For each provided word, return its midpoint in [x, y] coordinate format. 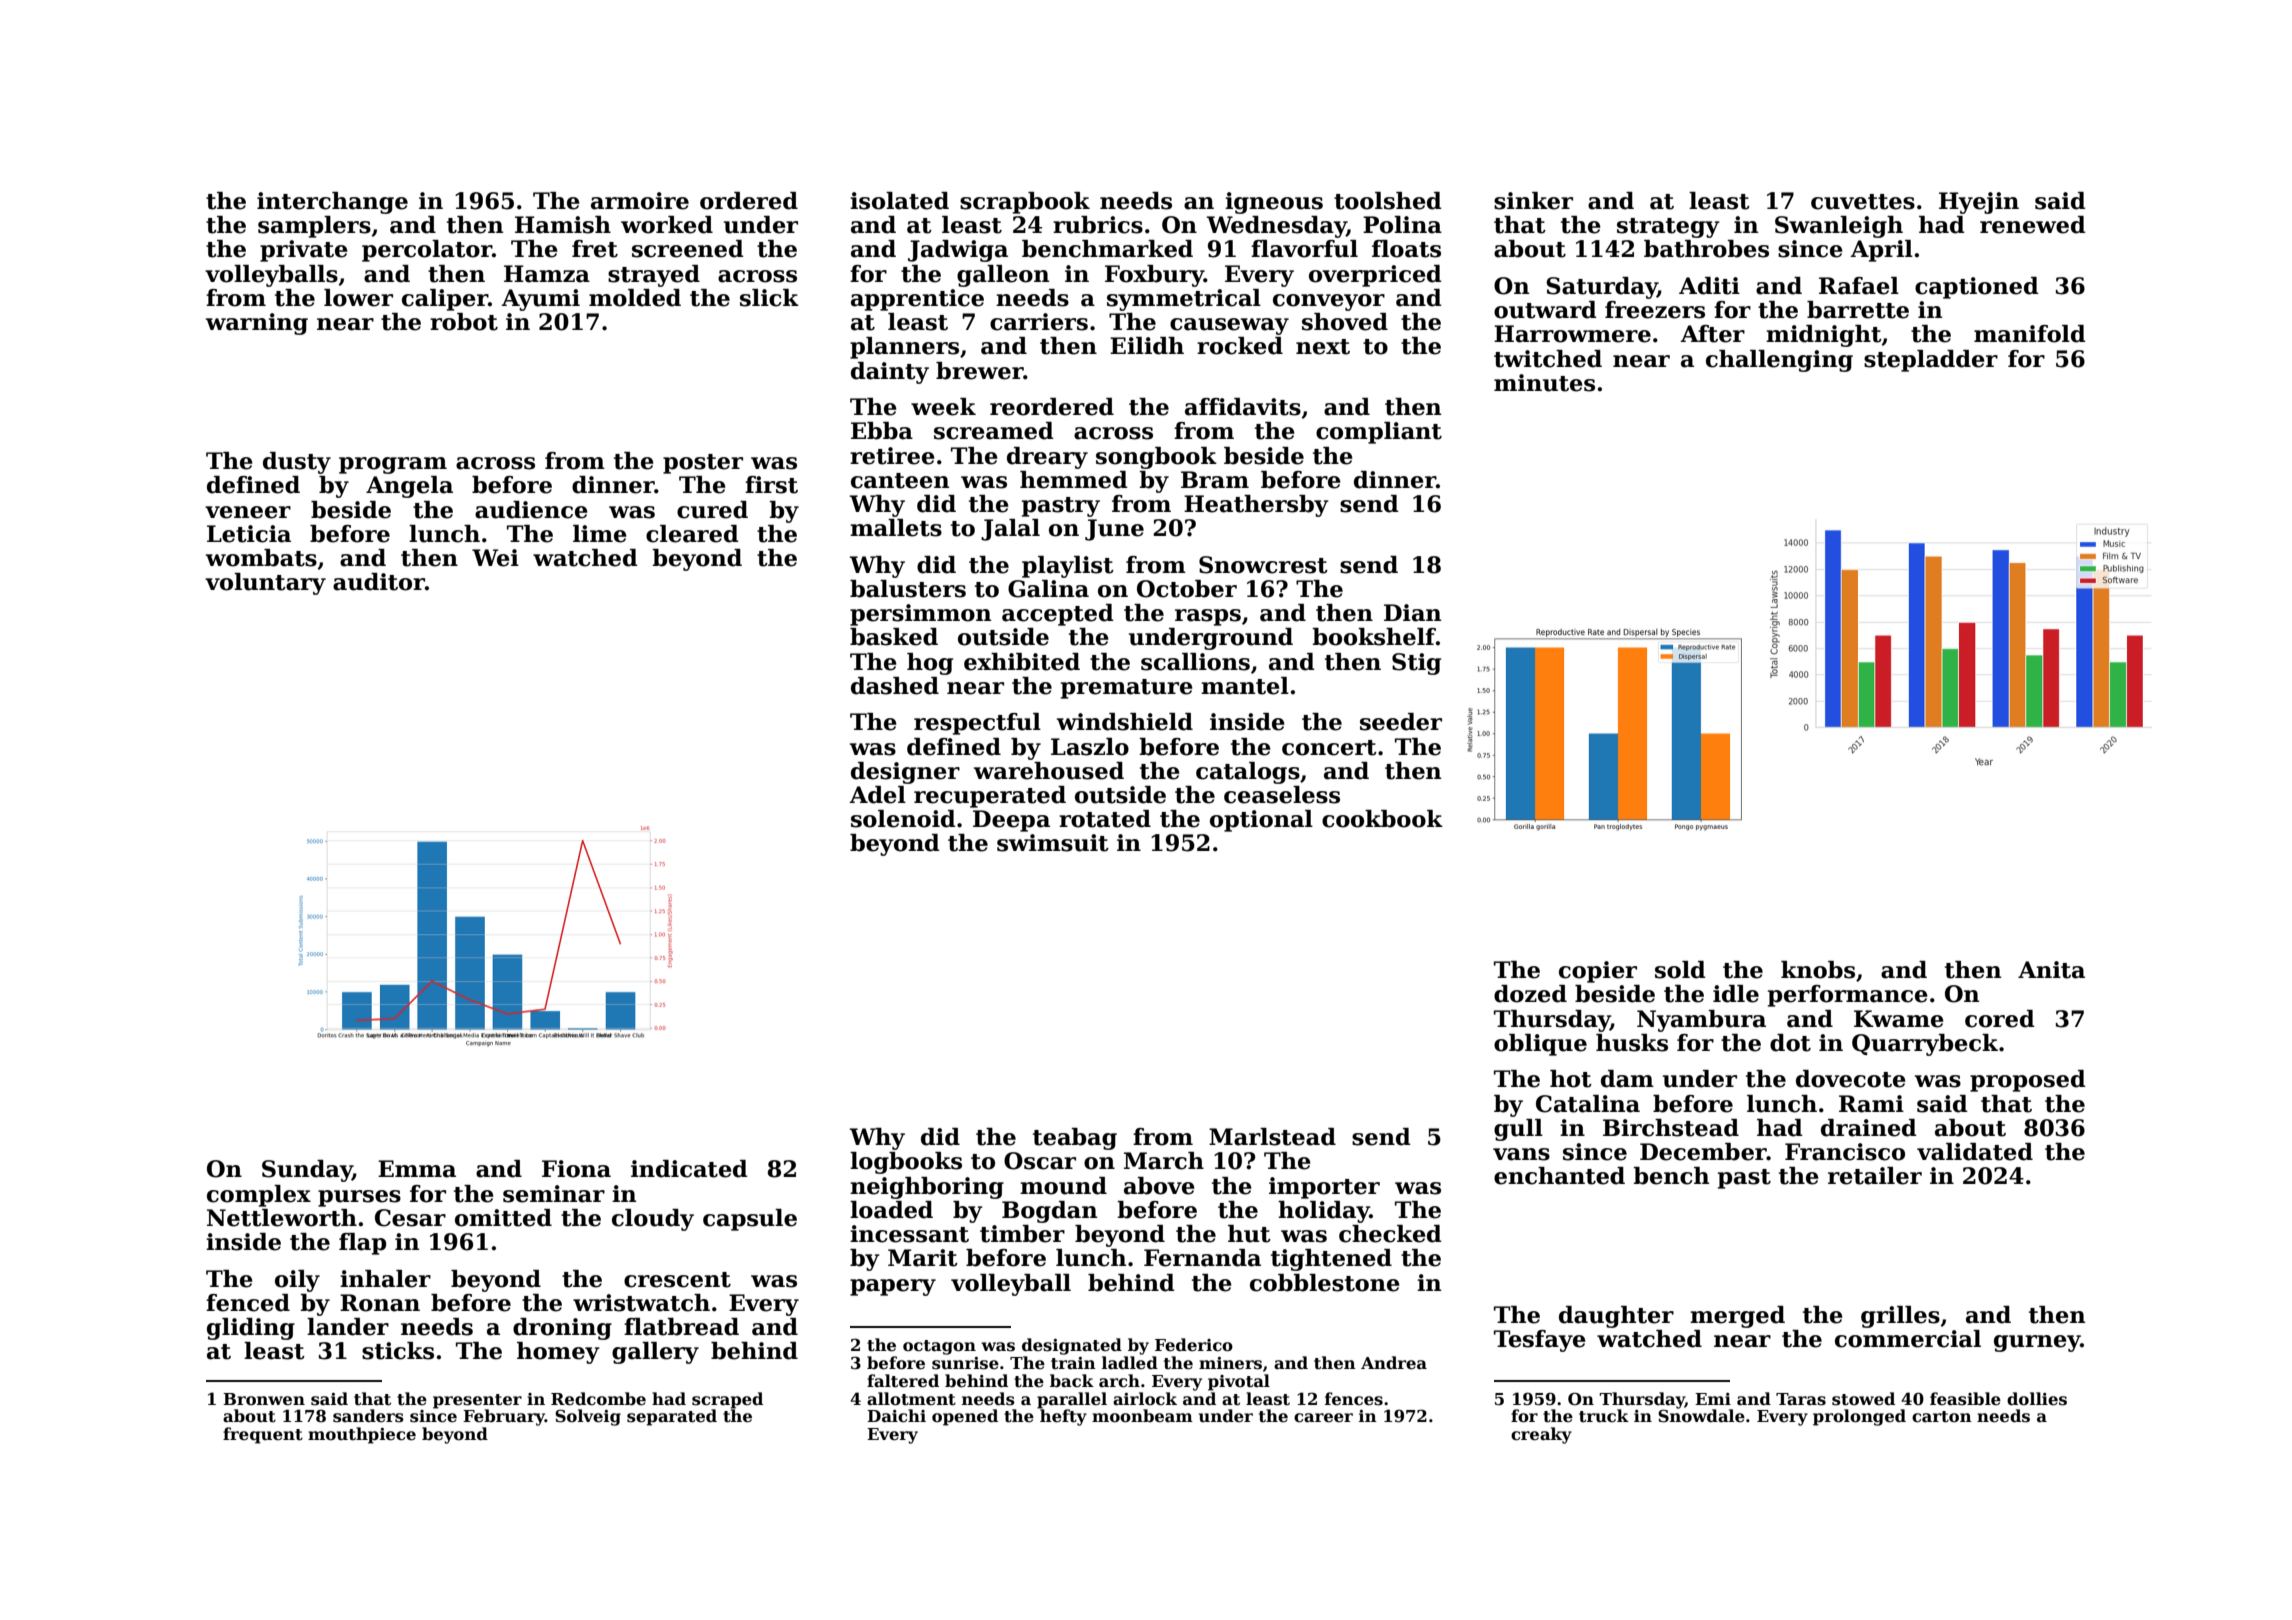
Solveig [588, 1417]
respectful [977, 724]
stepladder [1931, 361]
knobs [1818, 970]
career [1323, 1418]
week [943, 407]
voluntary [265, 584]
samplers [314, 227]
